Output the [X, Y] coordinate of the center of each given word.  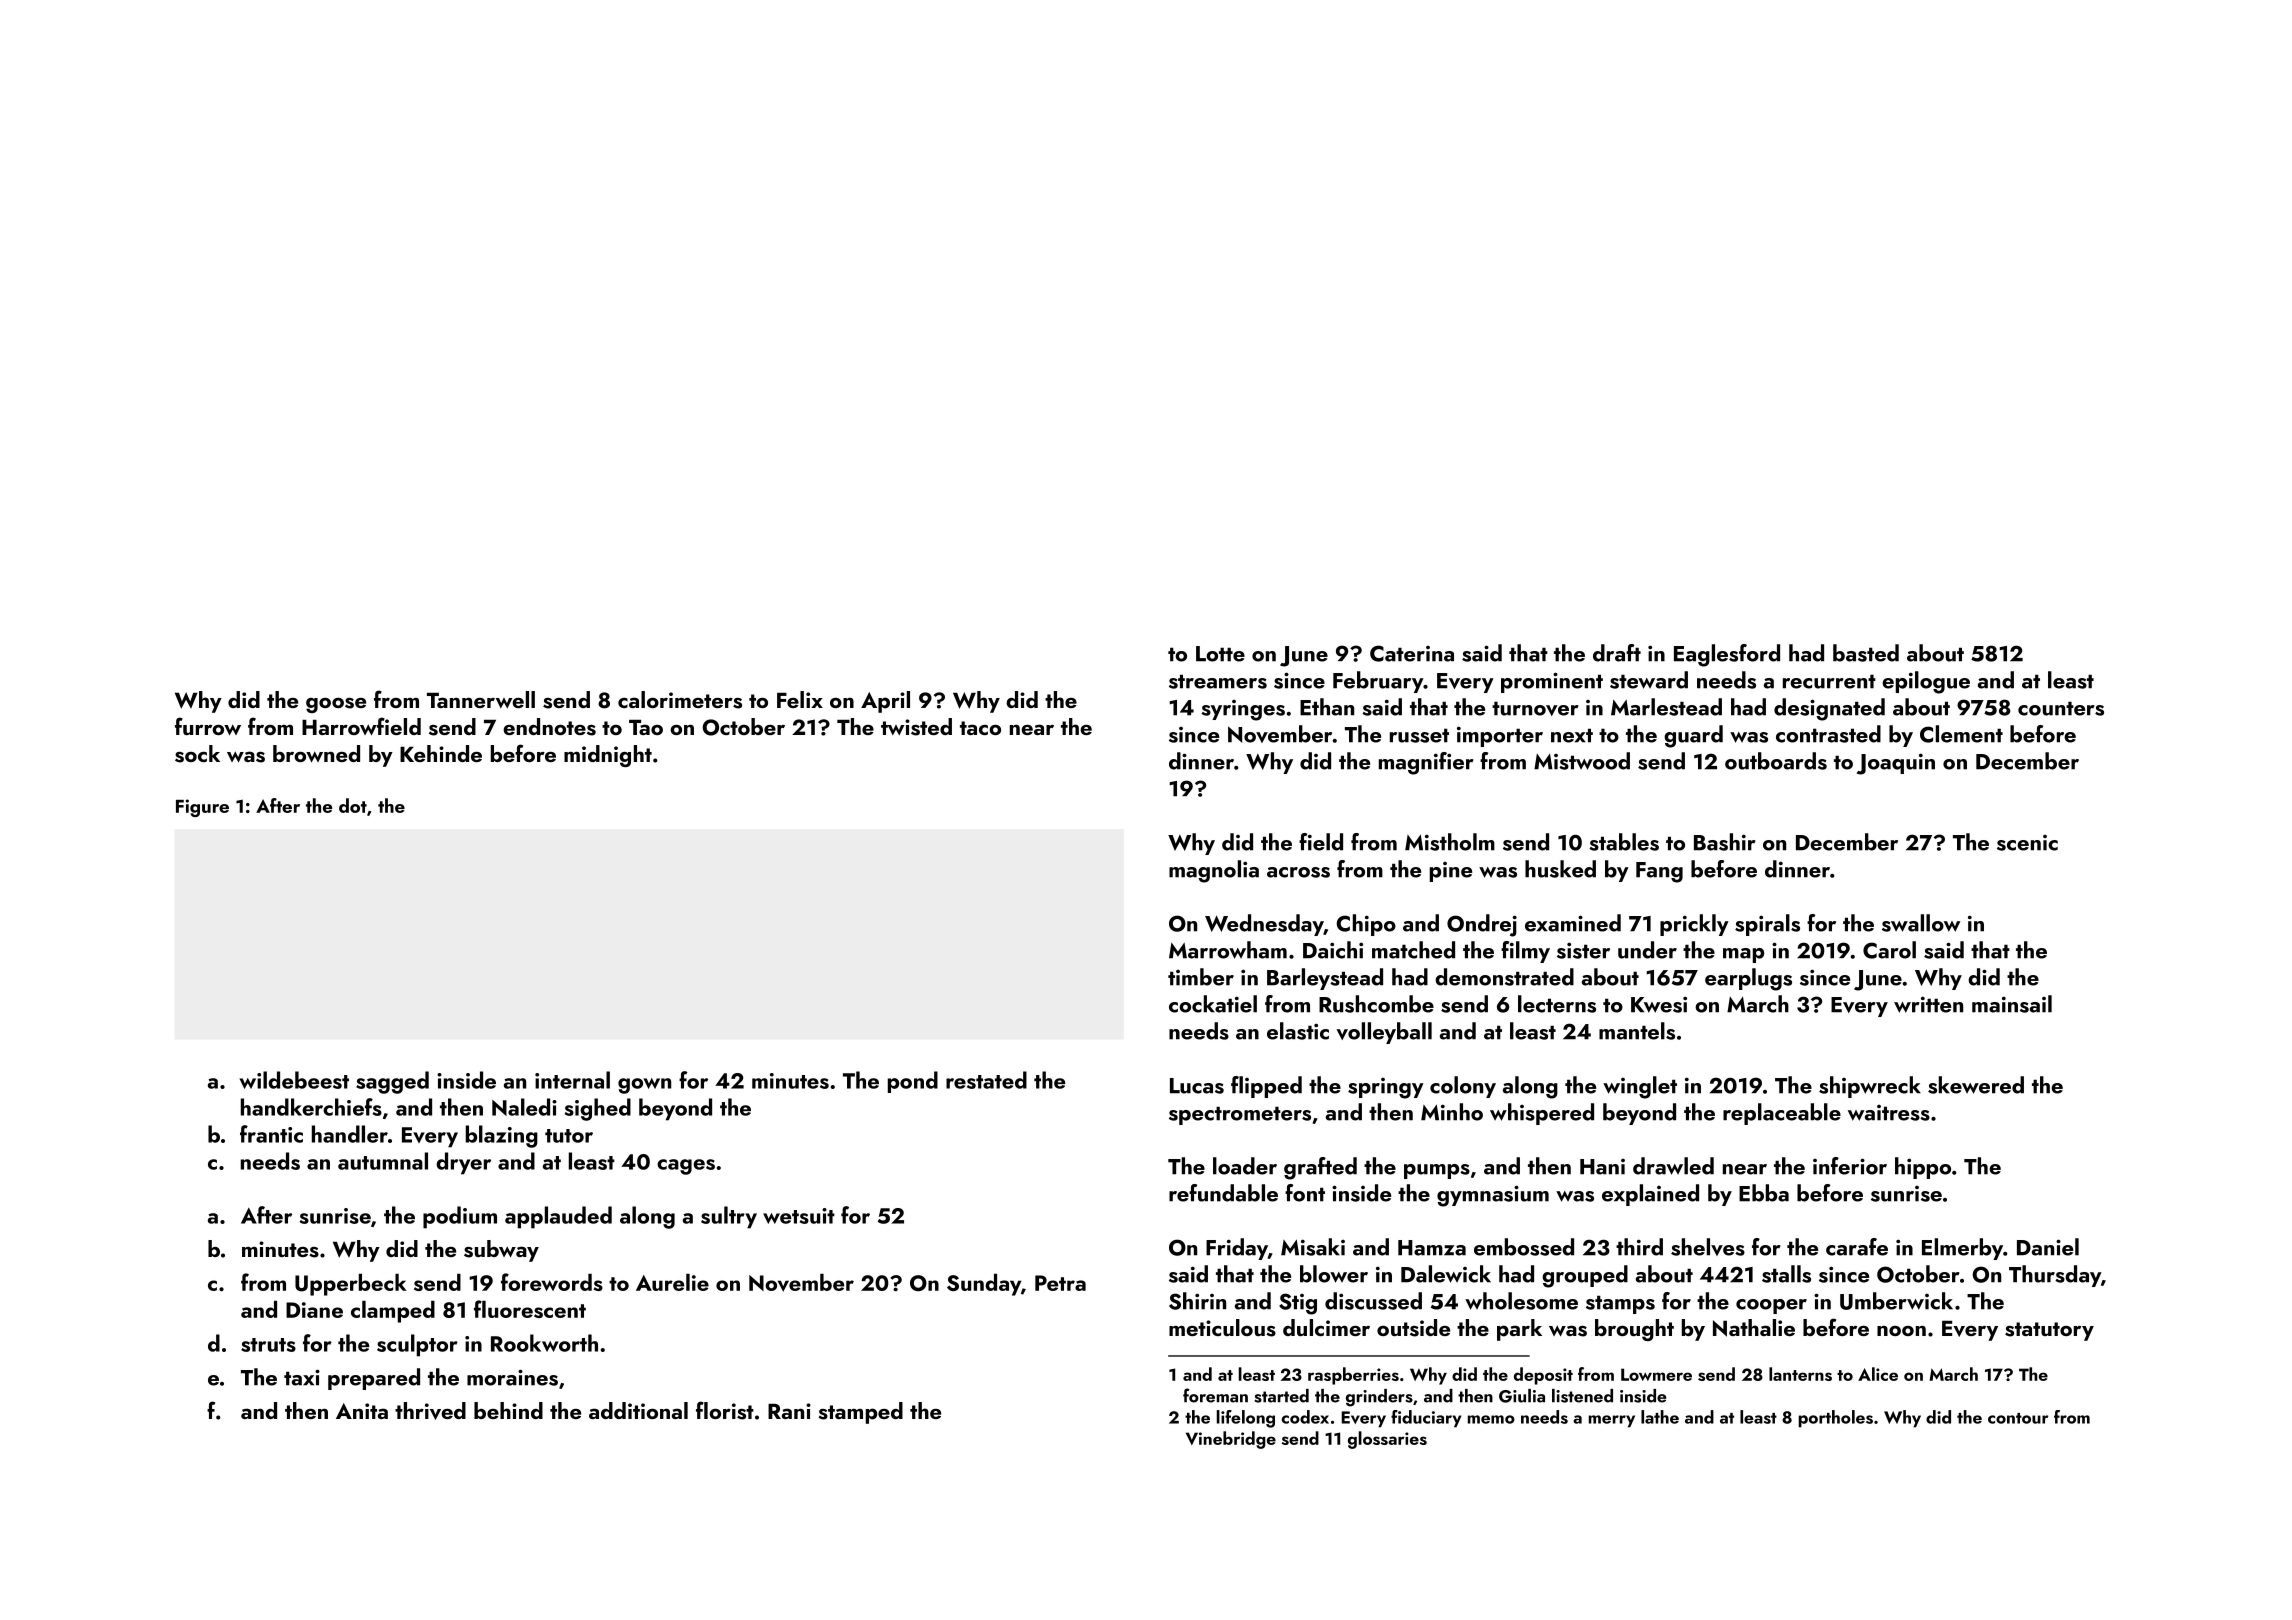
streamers [1218, 681]
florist [725, 1410]
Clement [1961, 734]
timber [1201, 977]
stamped [860, 1413]
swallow [1921, 923]
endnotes [549, 727]
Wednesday [1264, 925]
